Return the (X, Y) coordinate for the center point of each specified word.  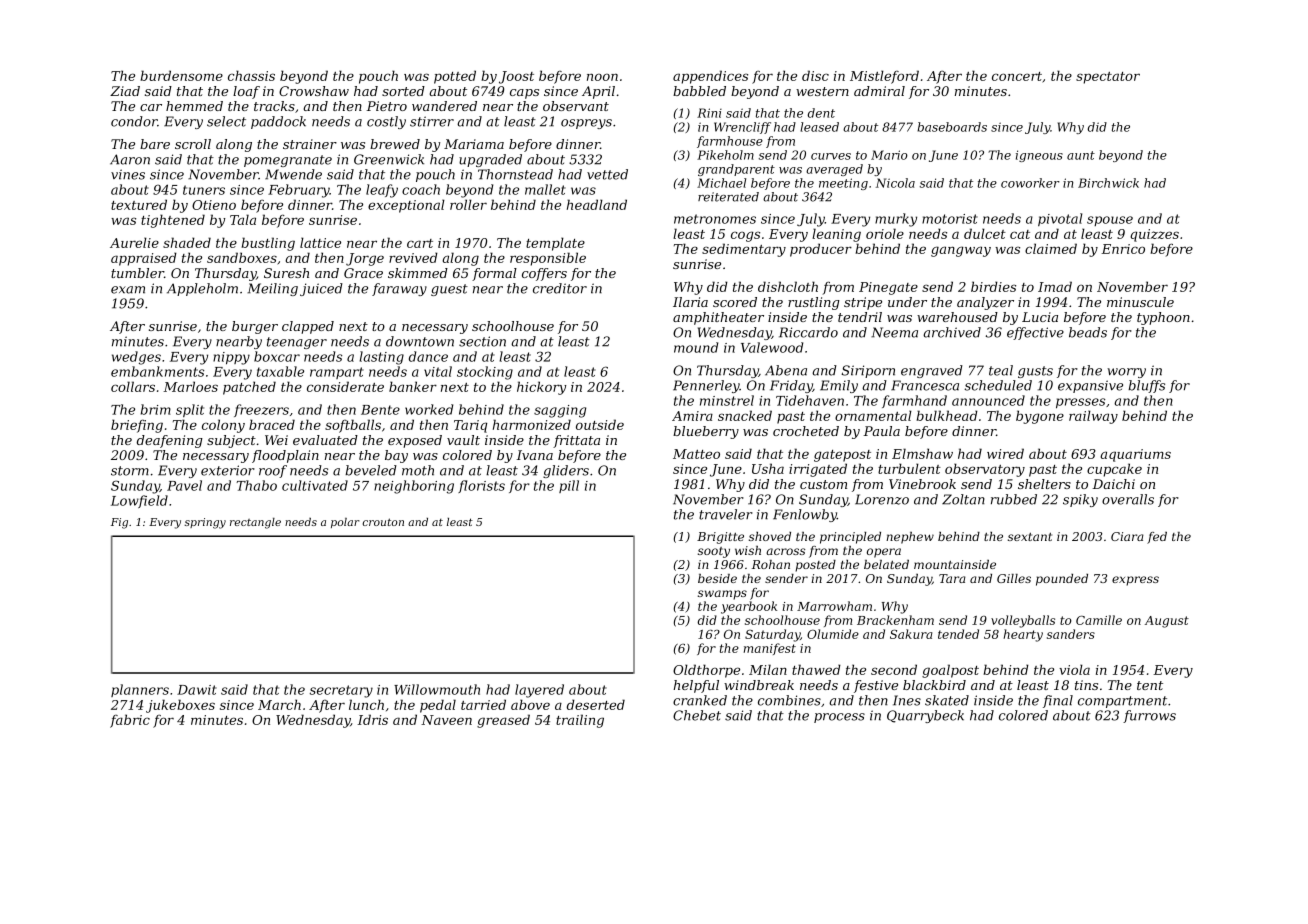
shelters (1044, 484)
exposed (415, 441)
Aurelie (134, 242)
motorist (950, 219)
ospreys (586, 124)
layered (539, 691)
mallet (545, 189)
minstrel (727, 400)
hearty (1023, 635)
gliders (566, 471)
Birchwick (1108, 183)
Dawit (197, 690)
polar (345, 523)
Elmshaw (922, 453)
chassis (251, 75)
